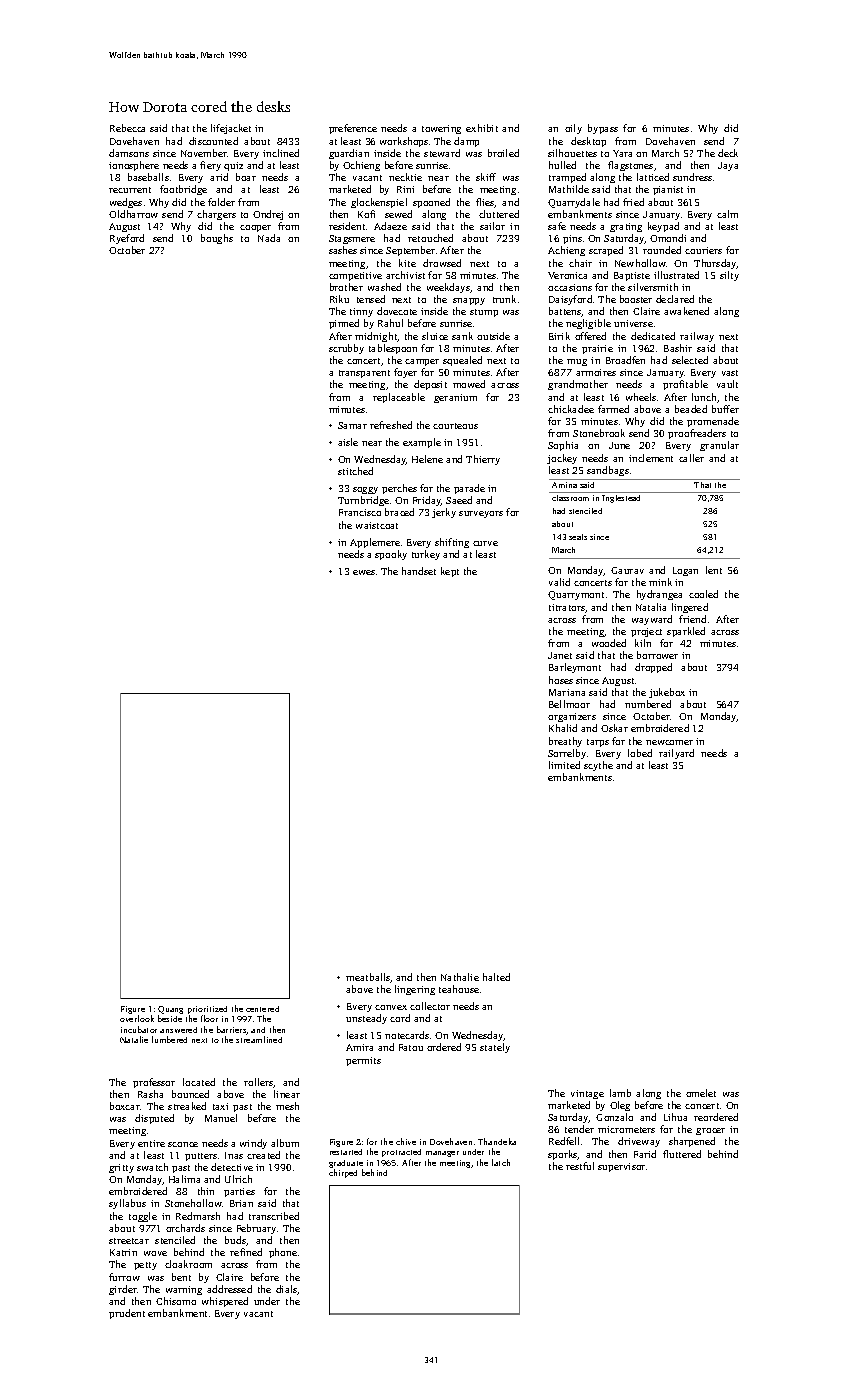 The image size is (849, 1400). Describe the element at coordinates (728, 153) in the document. I see `deck` at that location.
